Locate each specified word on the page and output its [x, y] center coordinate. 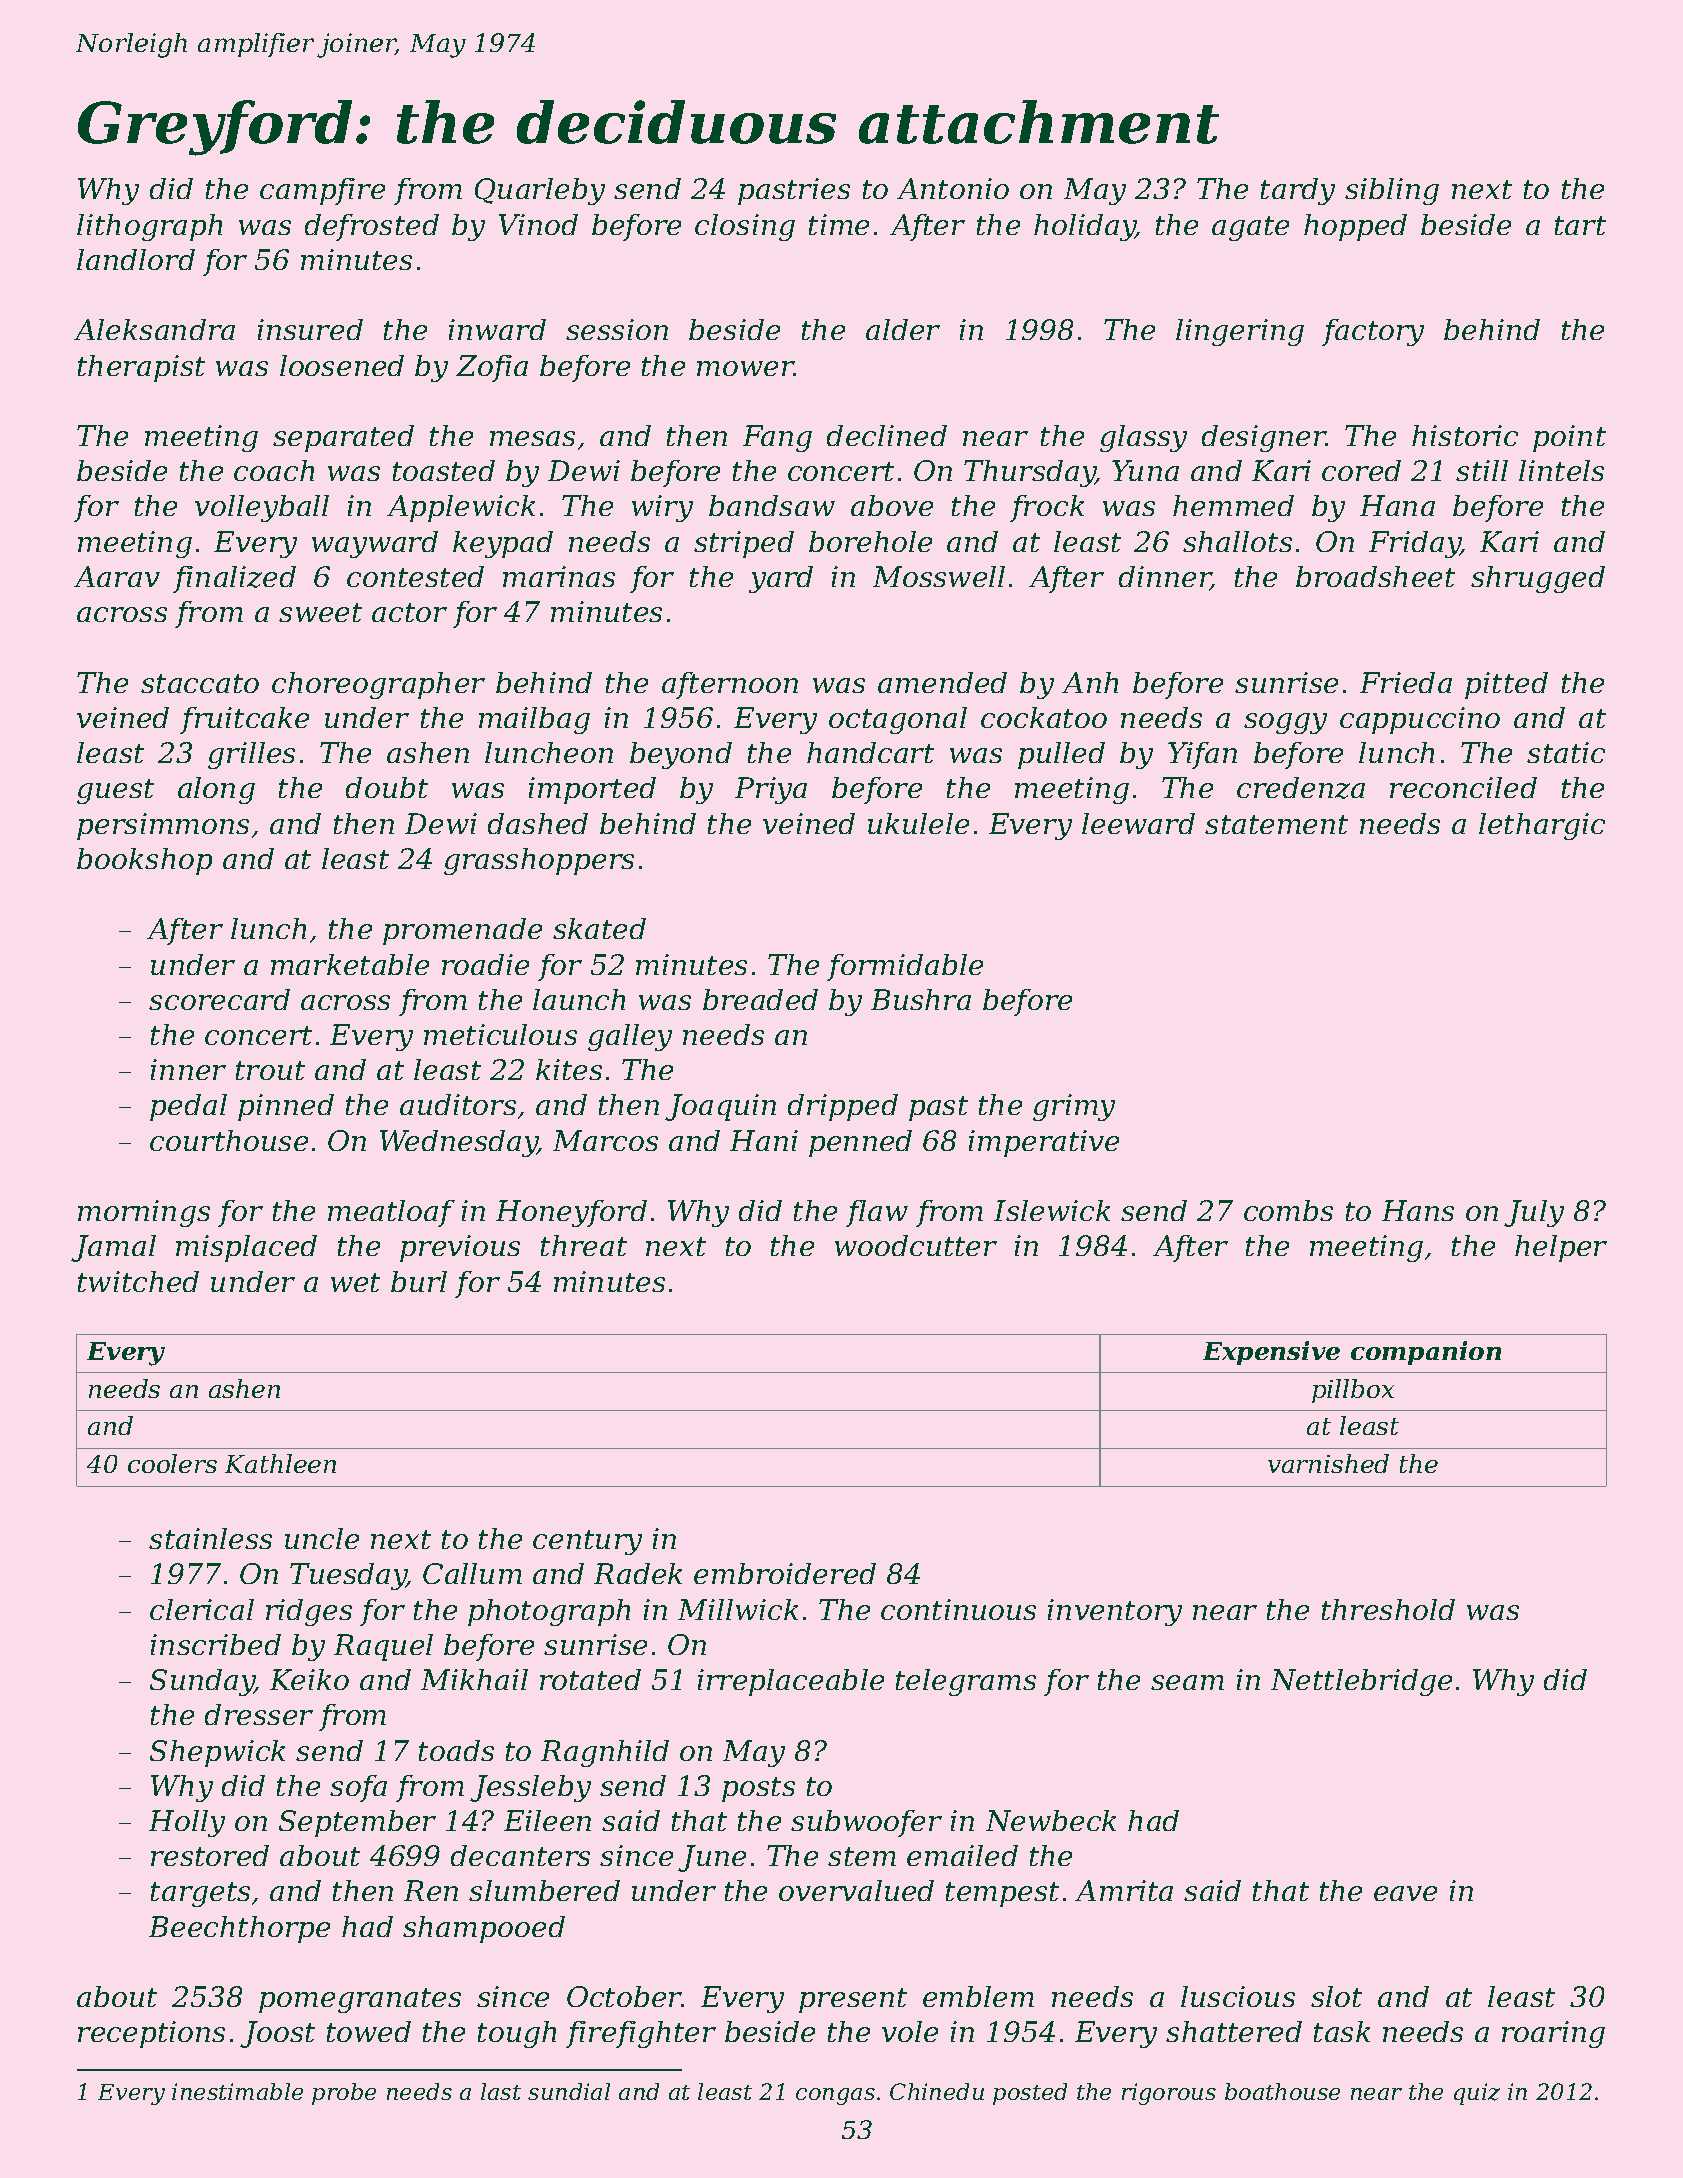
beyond [681, 755]
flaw [877, 1213]
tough [517, 2034]
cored [1361, 470]
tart [1580, 225]
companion [1426, 1353]
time [839, 224]
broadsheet [1375, 576]
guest [115, 791]
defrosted [372, 227]
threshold [1388, 1609]
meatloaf [391, 1213]
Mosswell [939, 576]
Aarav [117, 576]
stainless [210, 1538]
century [587, 1542]
